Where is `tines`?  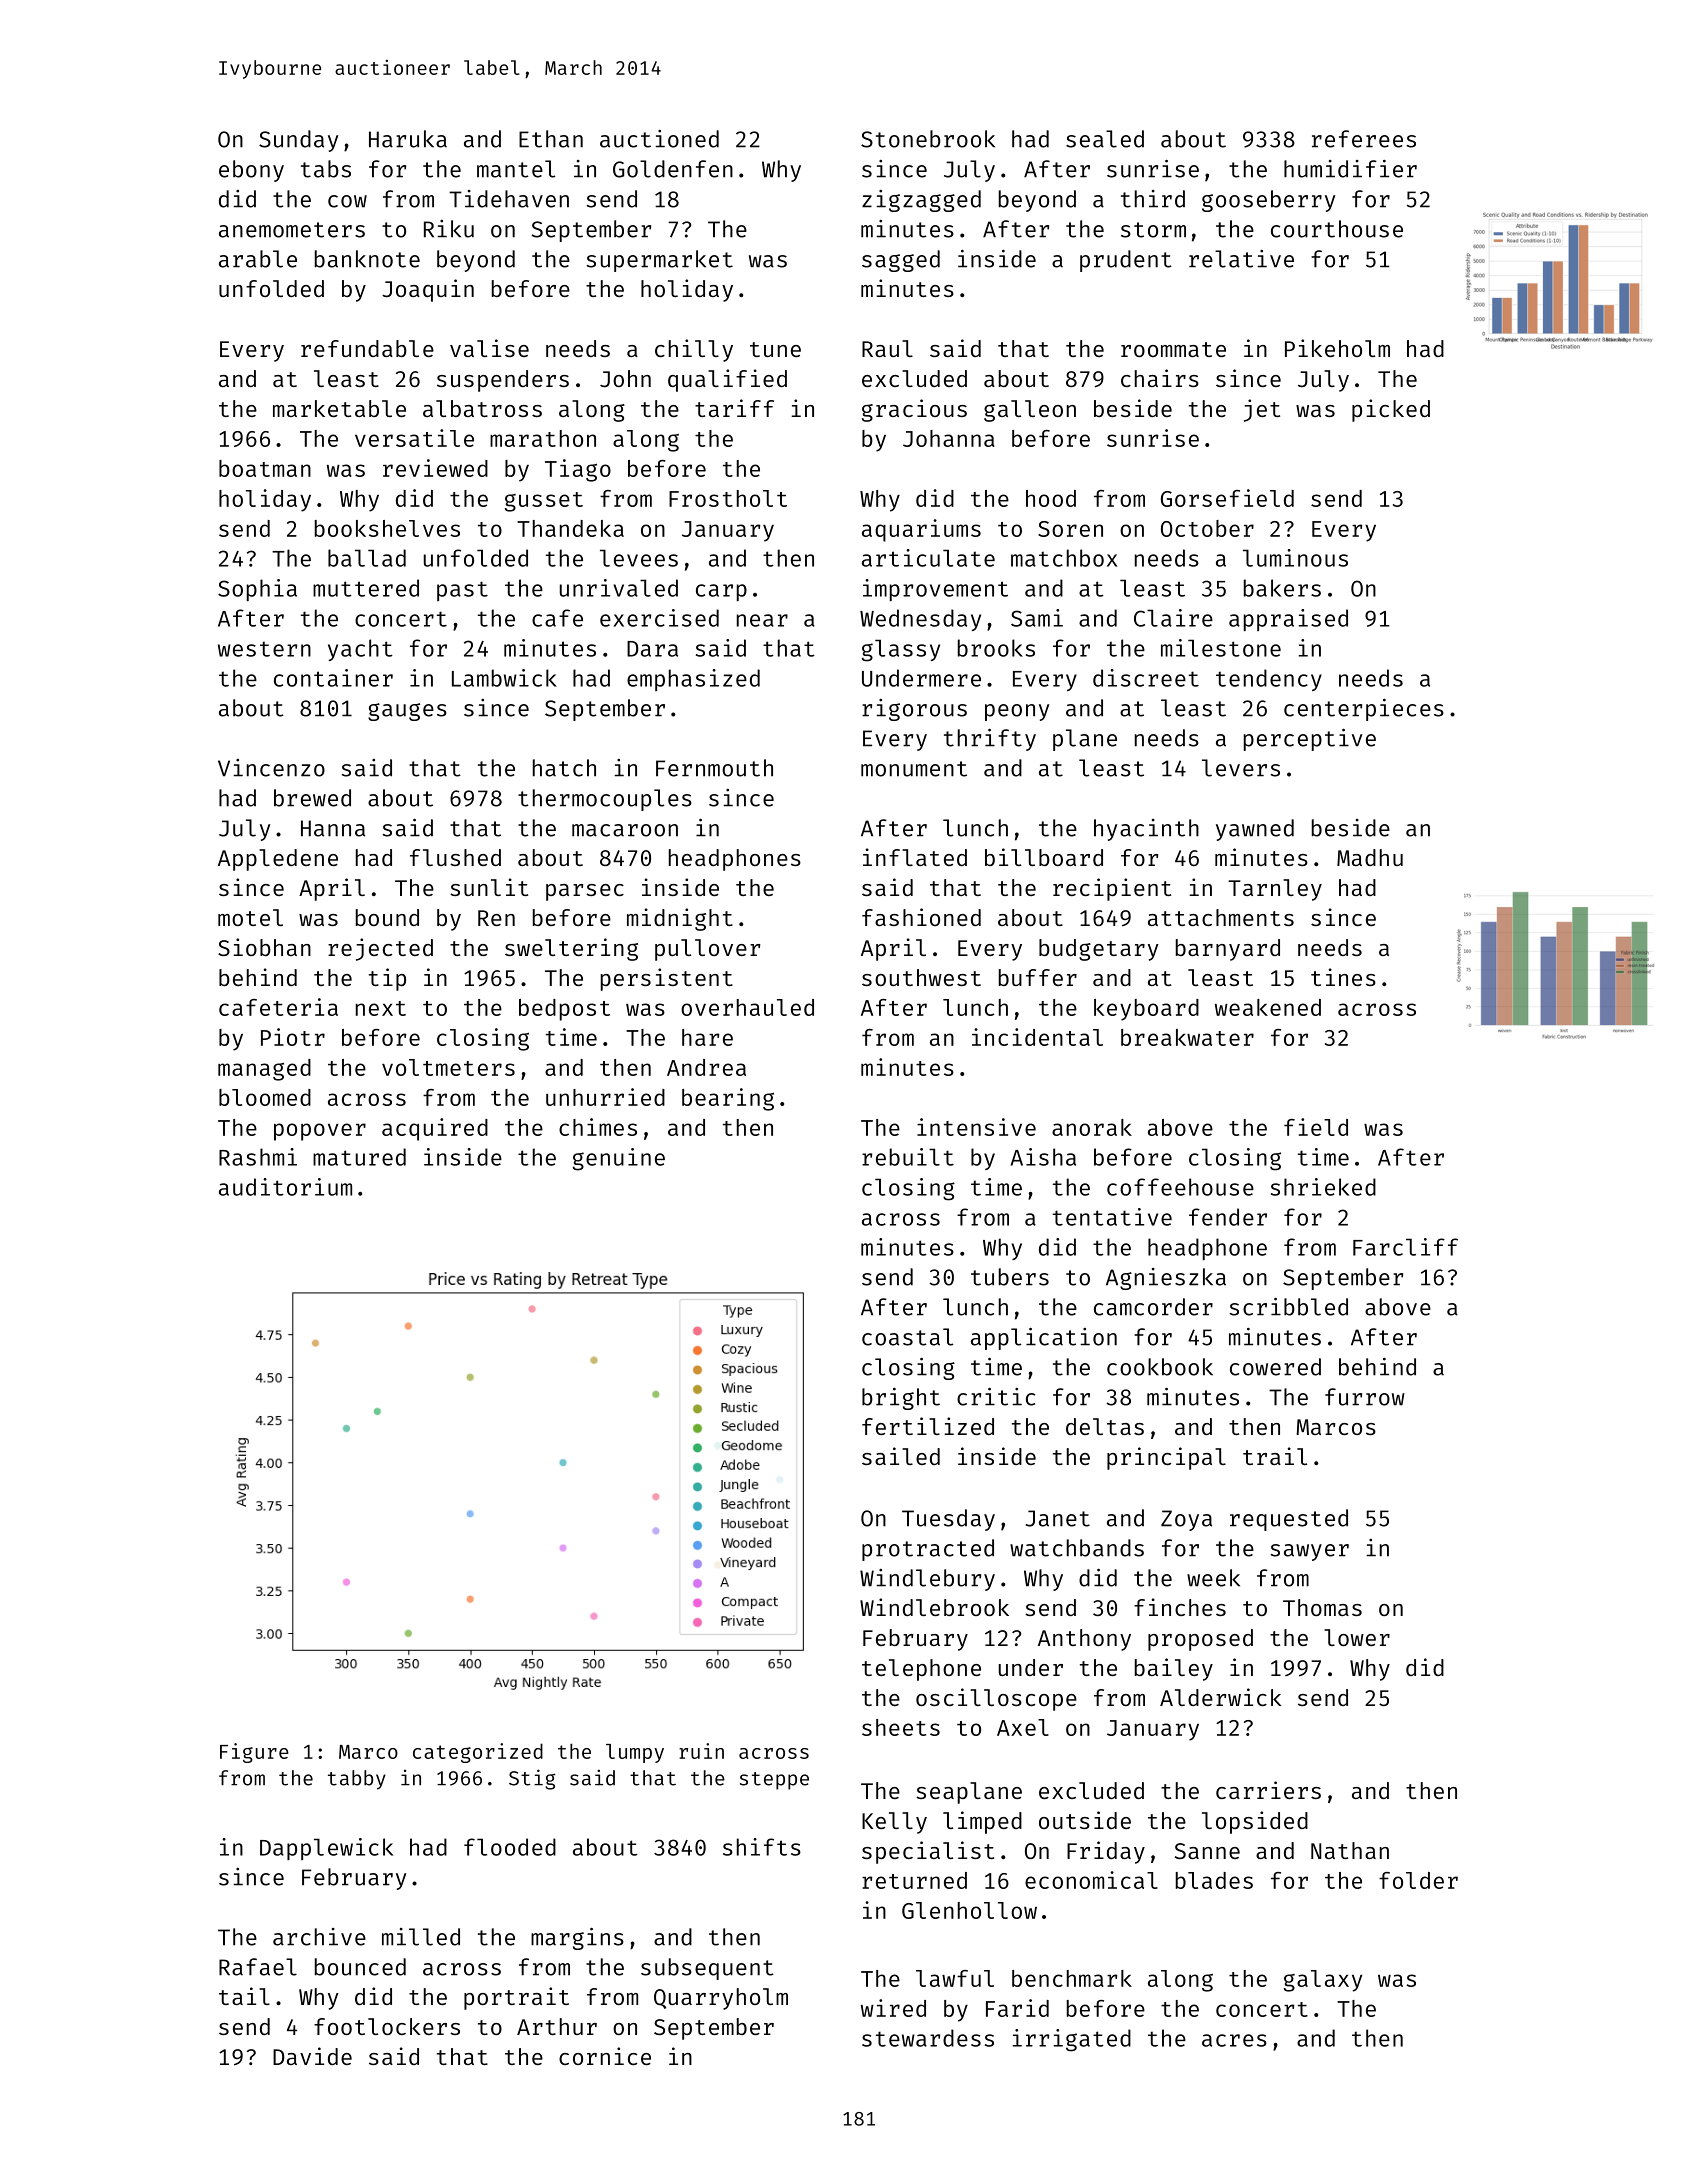
tines is located at coordinates (1343, 977).
